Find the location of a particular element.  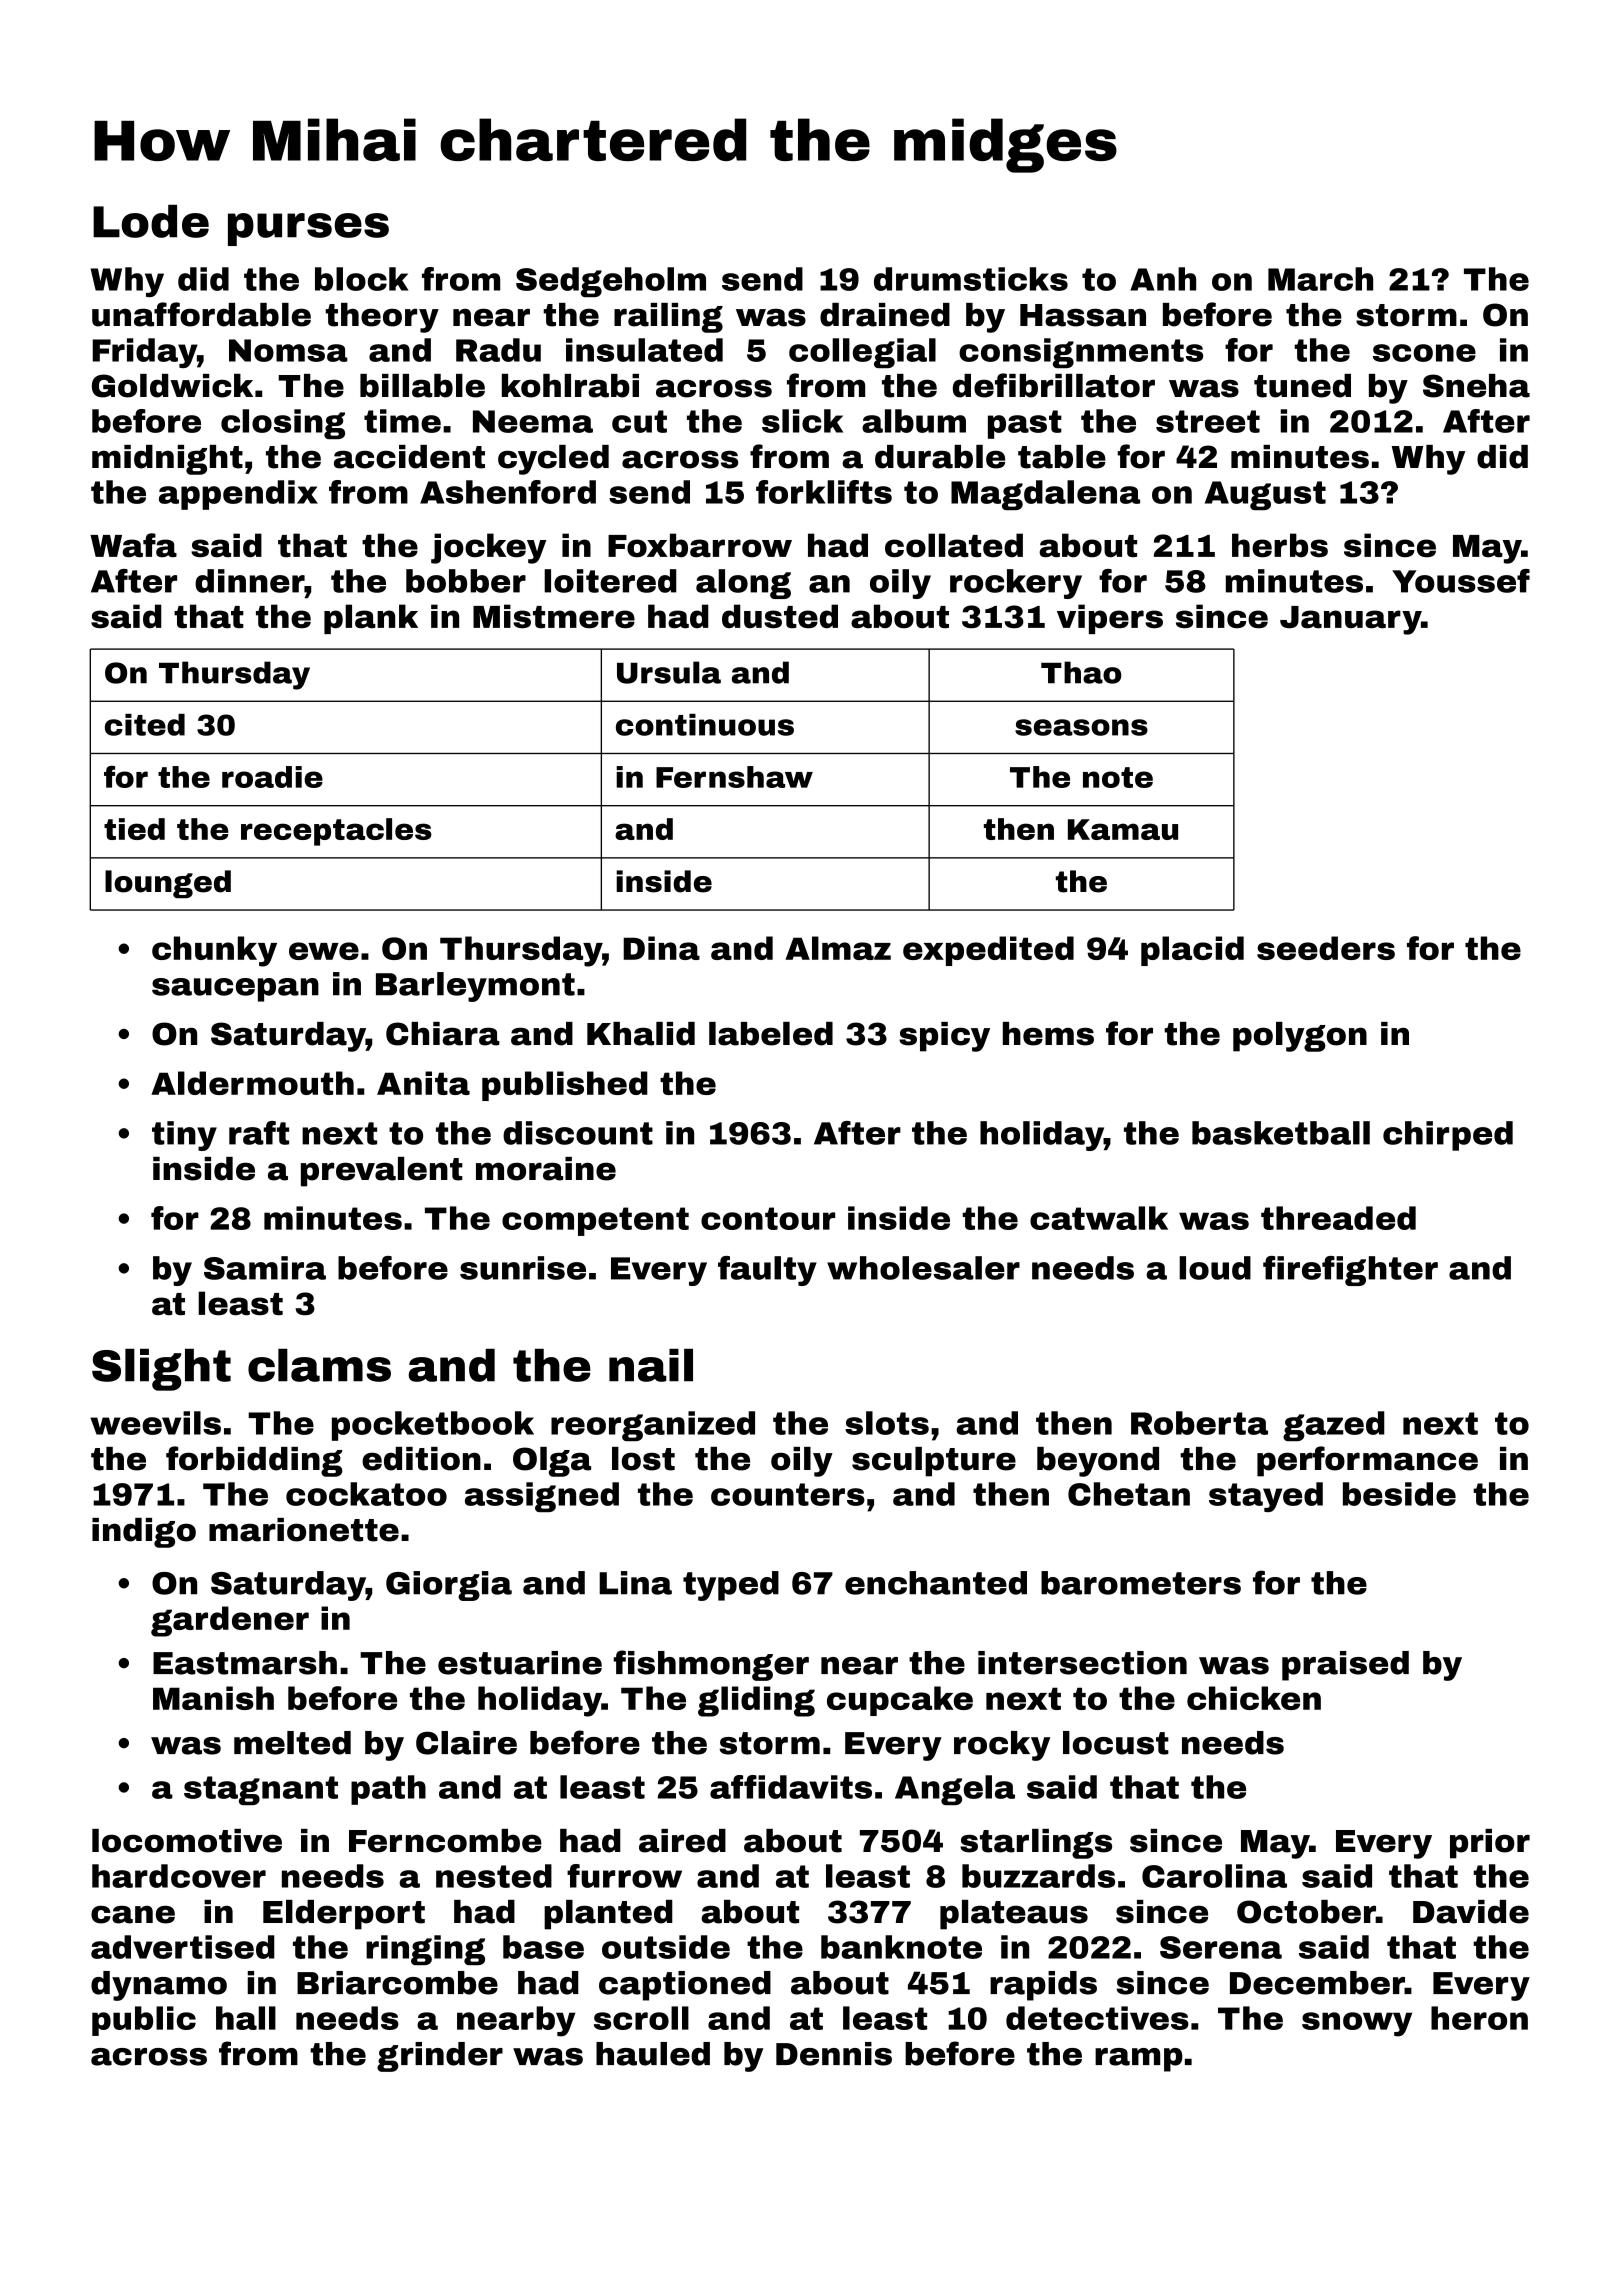

drumsticks is located at coordinates (971, 279).
